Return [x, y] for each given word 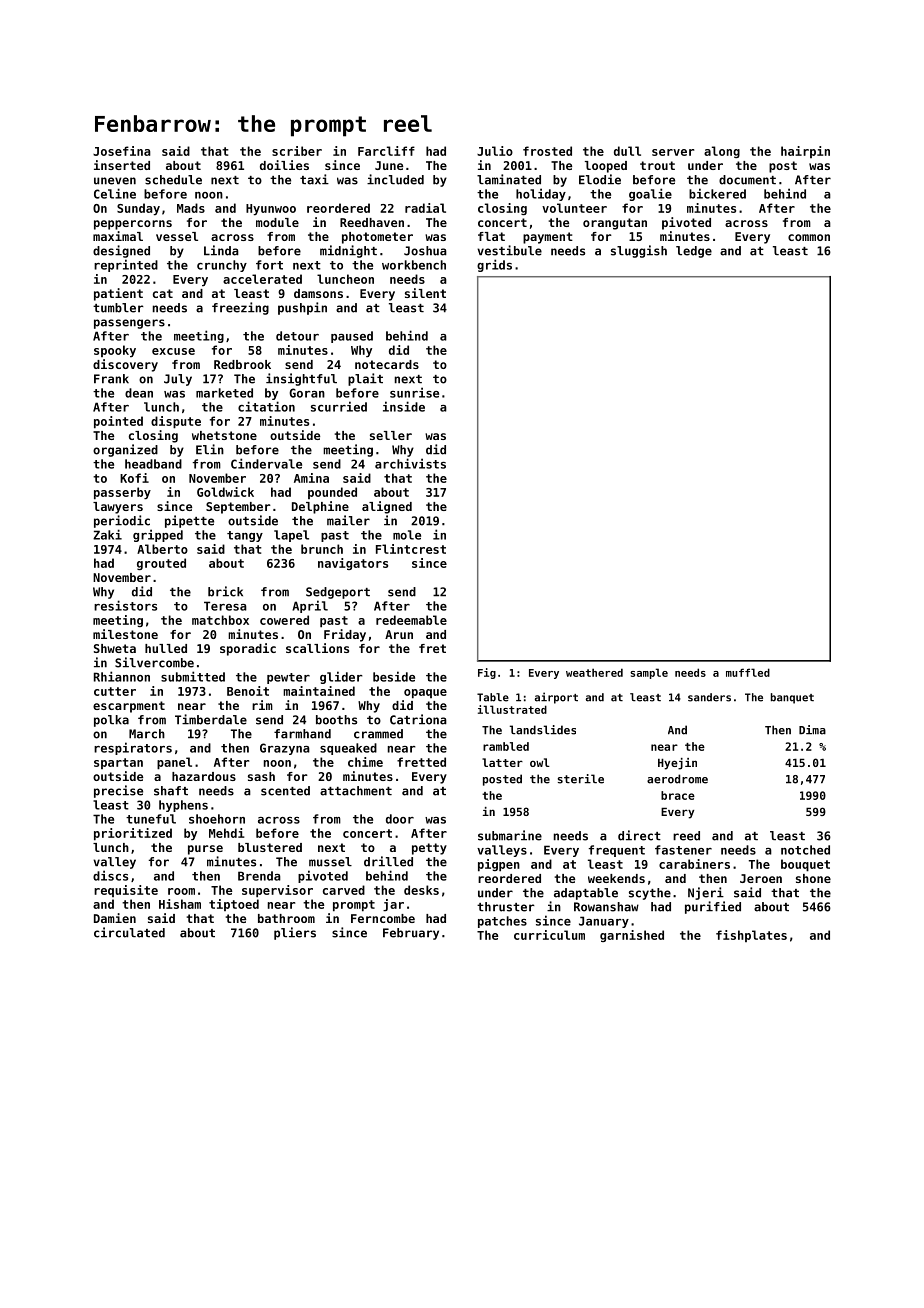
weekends [616, 878]
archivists [410, 463]
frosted [547, 151]
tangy [245, 536]
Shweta [115, 648]
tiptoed [234, 905]
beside [394, 676]
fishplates [751, 936]
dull [627, 151]
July [178, 380]
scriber [297, 151]
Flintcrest [411, 549]
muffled [748, 672]
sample [649, 673]
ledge [694, 252]
